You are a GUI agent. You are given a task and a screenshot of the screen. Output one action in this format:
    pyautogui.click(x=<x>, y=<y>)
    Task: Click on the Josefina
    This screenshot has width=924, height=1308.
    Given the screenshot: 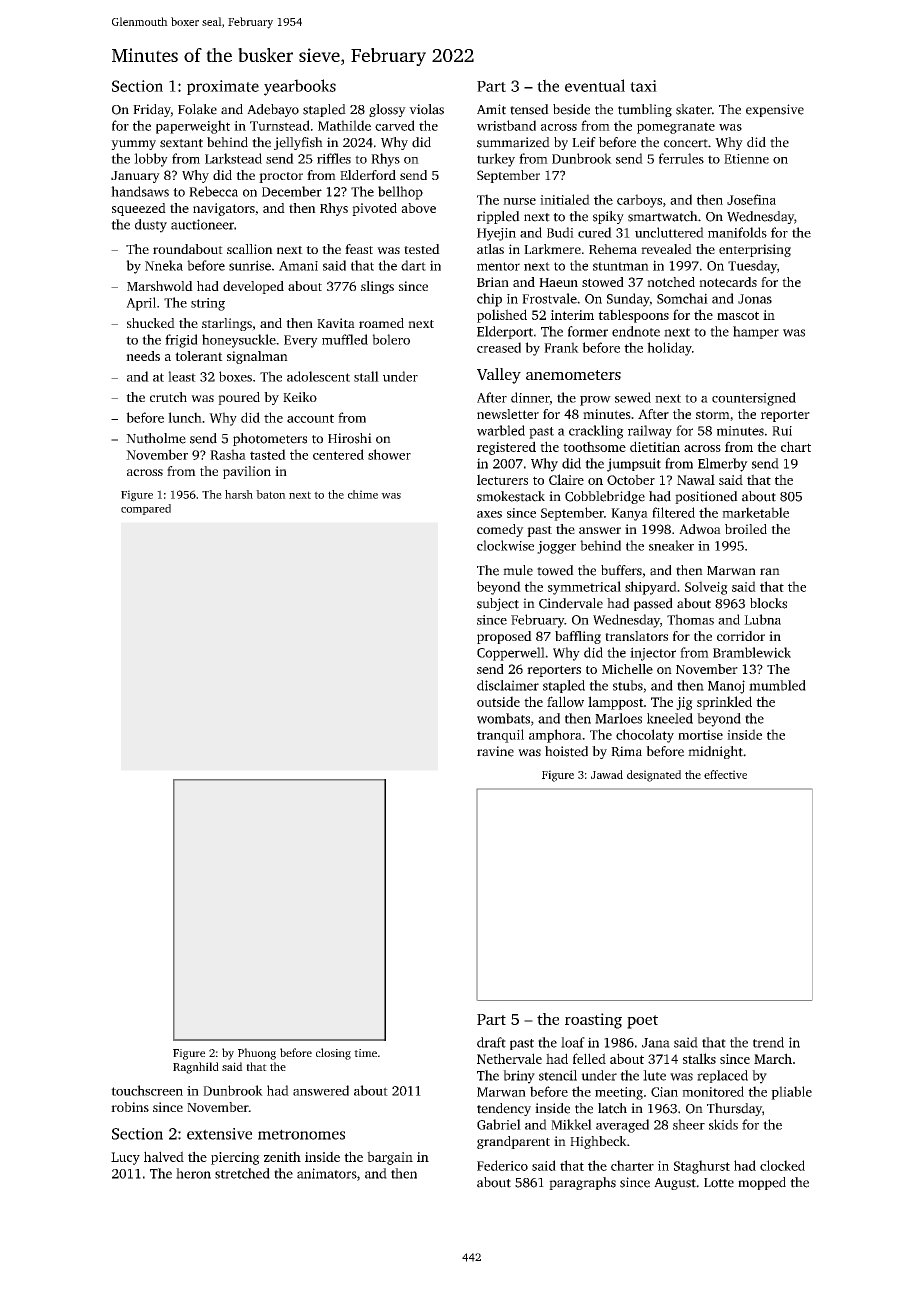 What is the action you would take?
    pyautogui.click(x=751, y=199)
